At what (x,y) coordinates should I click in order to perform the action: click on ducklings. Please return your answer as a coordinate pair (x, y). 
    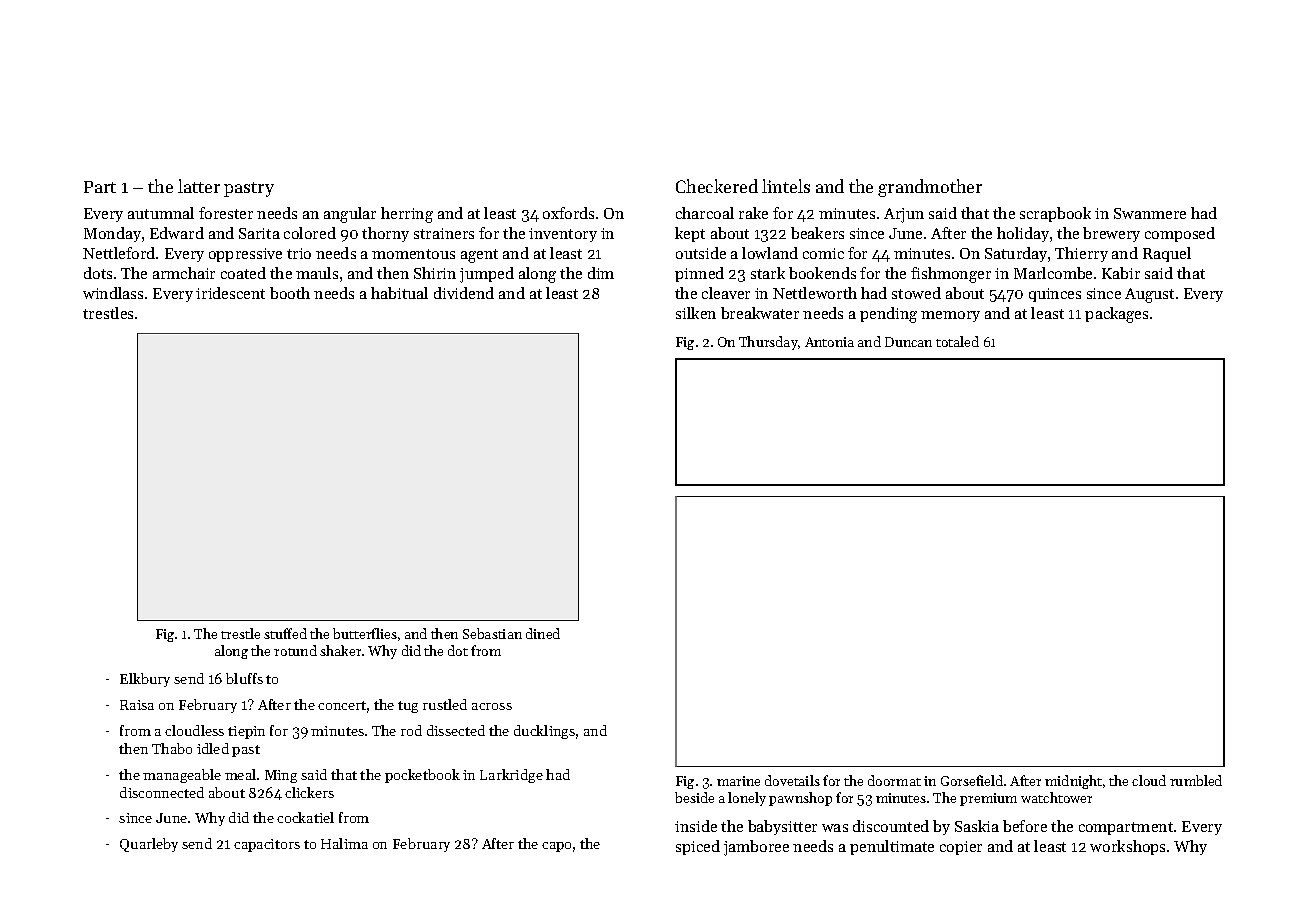
    Looking at the image, I should click on (544, 732).
